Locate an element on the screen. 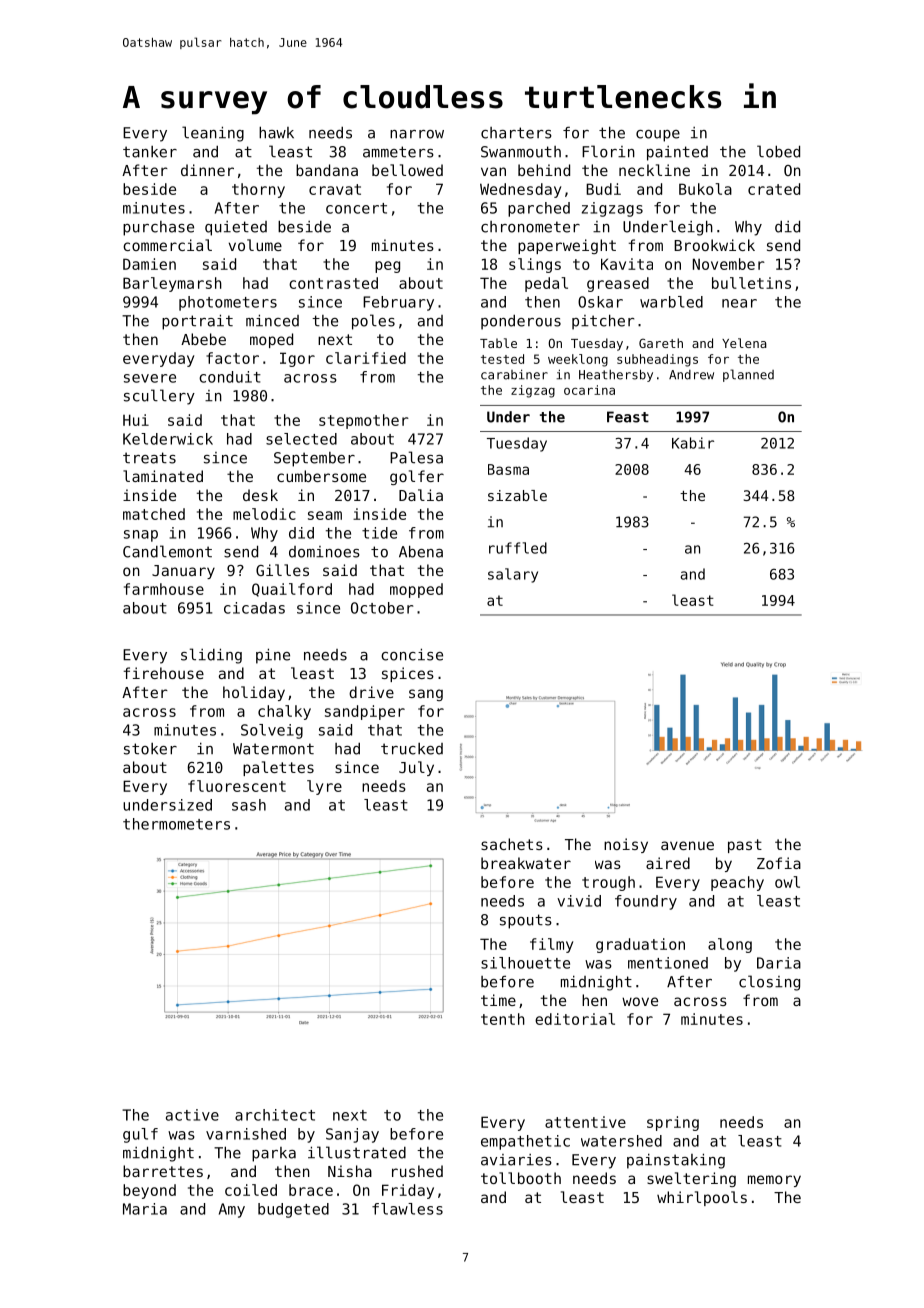 The width and height of the screenshot is (924, 1308). Barleymarsh is located at coordinates (172, 284).
